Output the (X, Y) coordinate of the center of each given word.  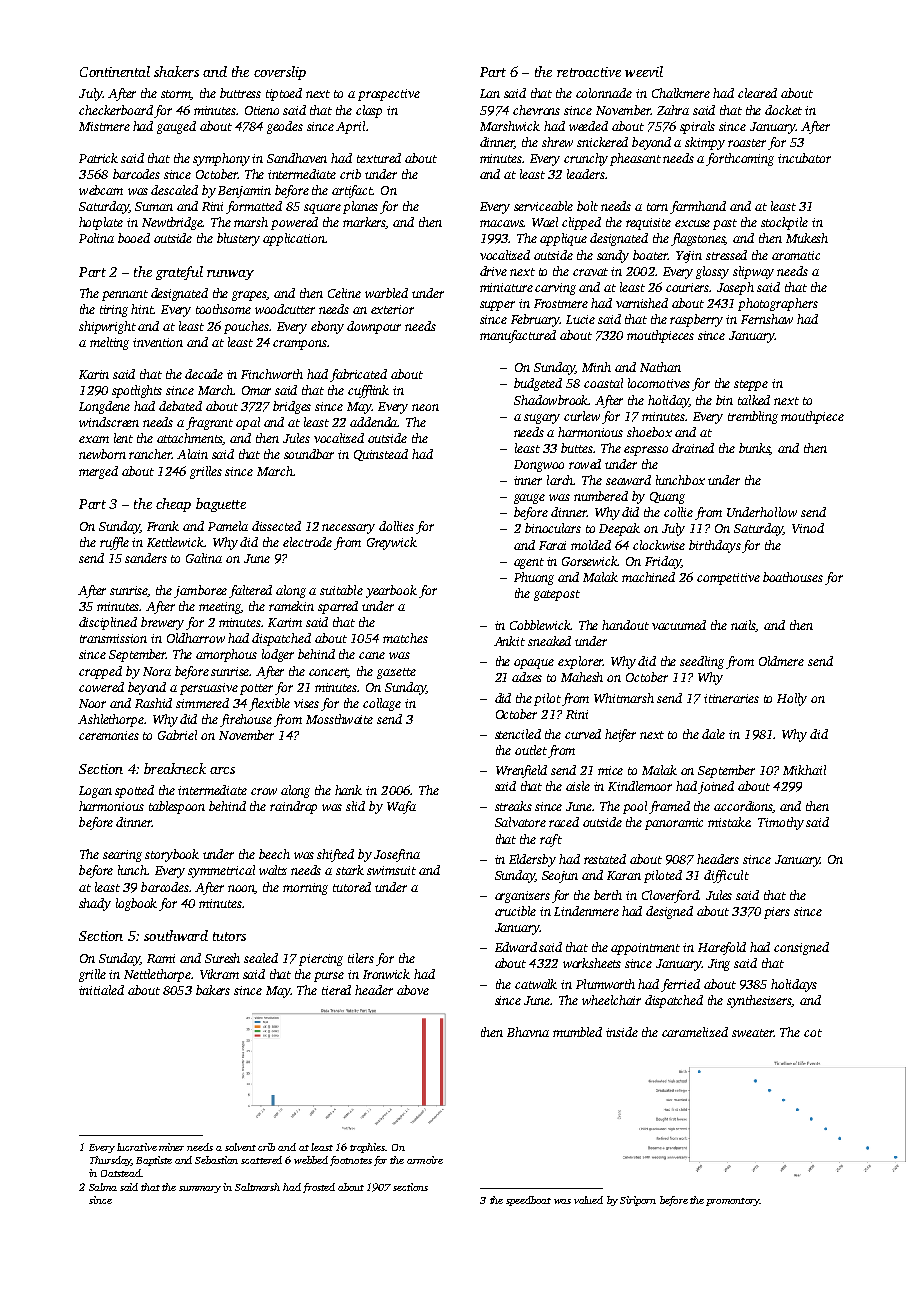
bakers (213, 990)
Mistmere (104, 126)
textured (379, 158)
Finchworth (272, 374)
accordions (743, 807)
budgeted (538, 384)
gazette (396, 673)
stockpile (784, 223)
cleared (757, 93)
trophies (367, 1148)
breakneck (175, 768)
